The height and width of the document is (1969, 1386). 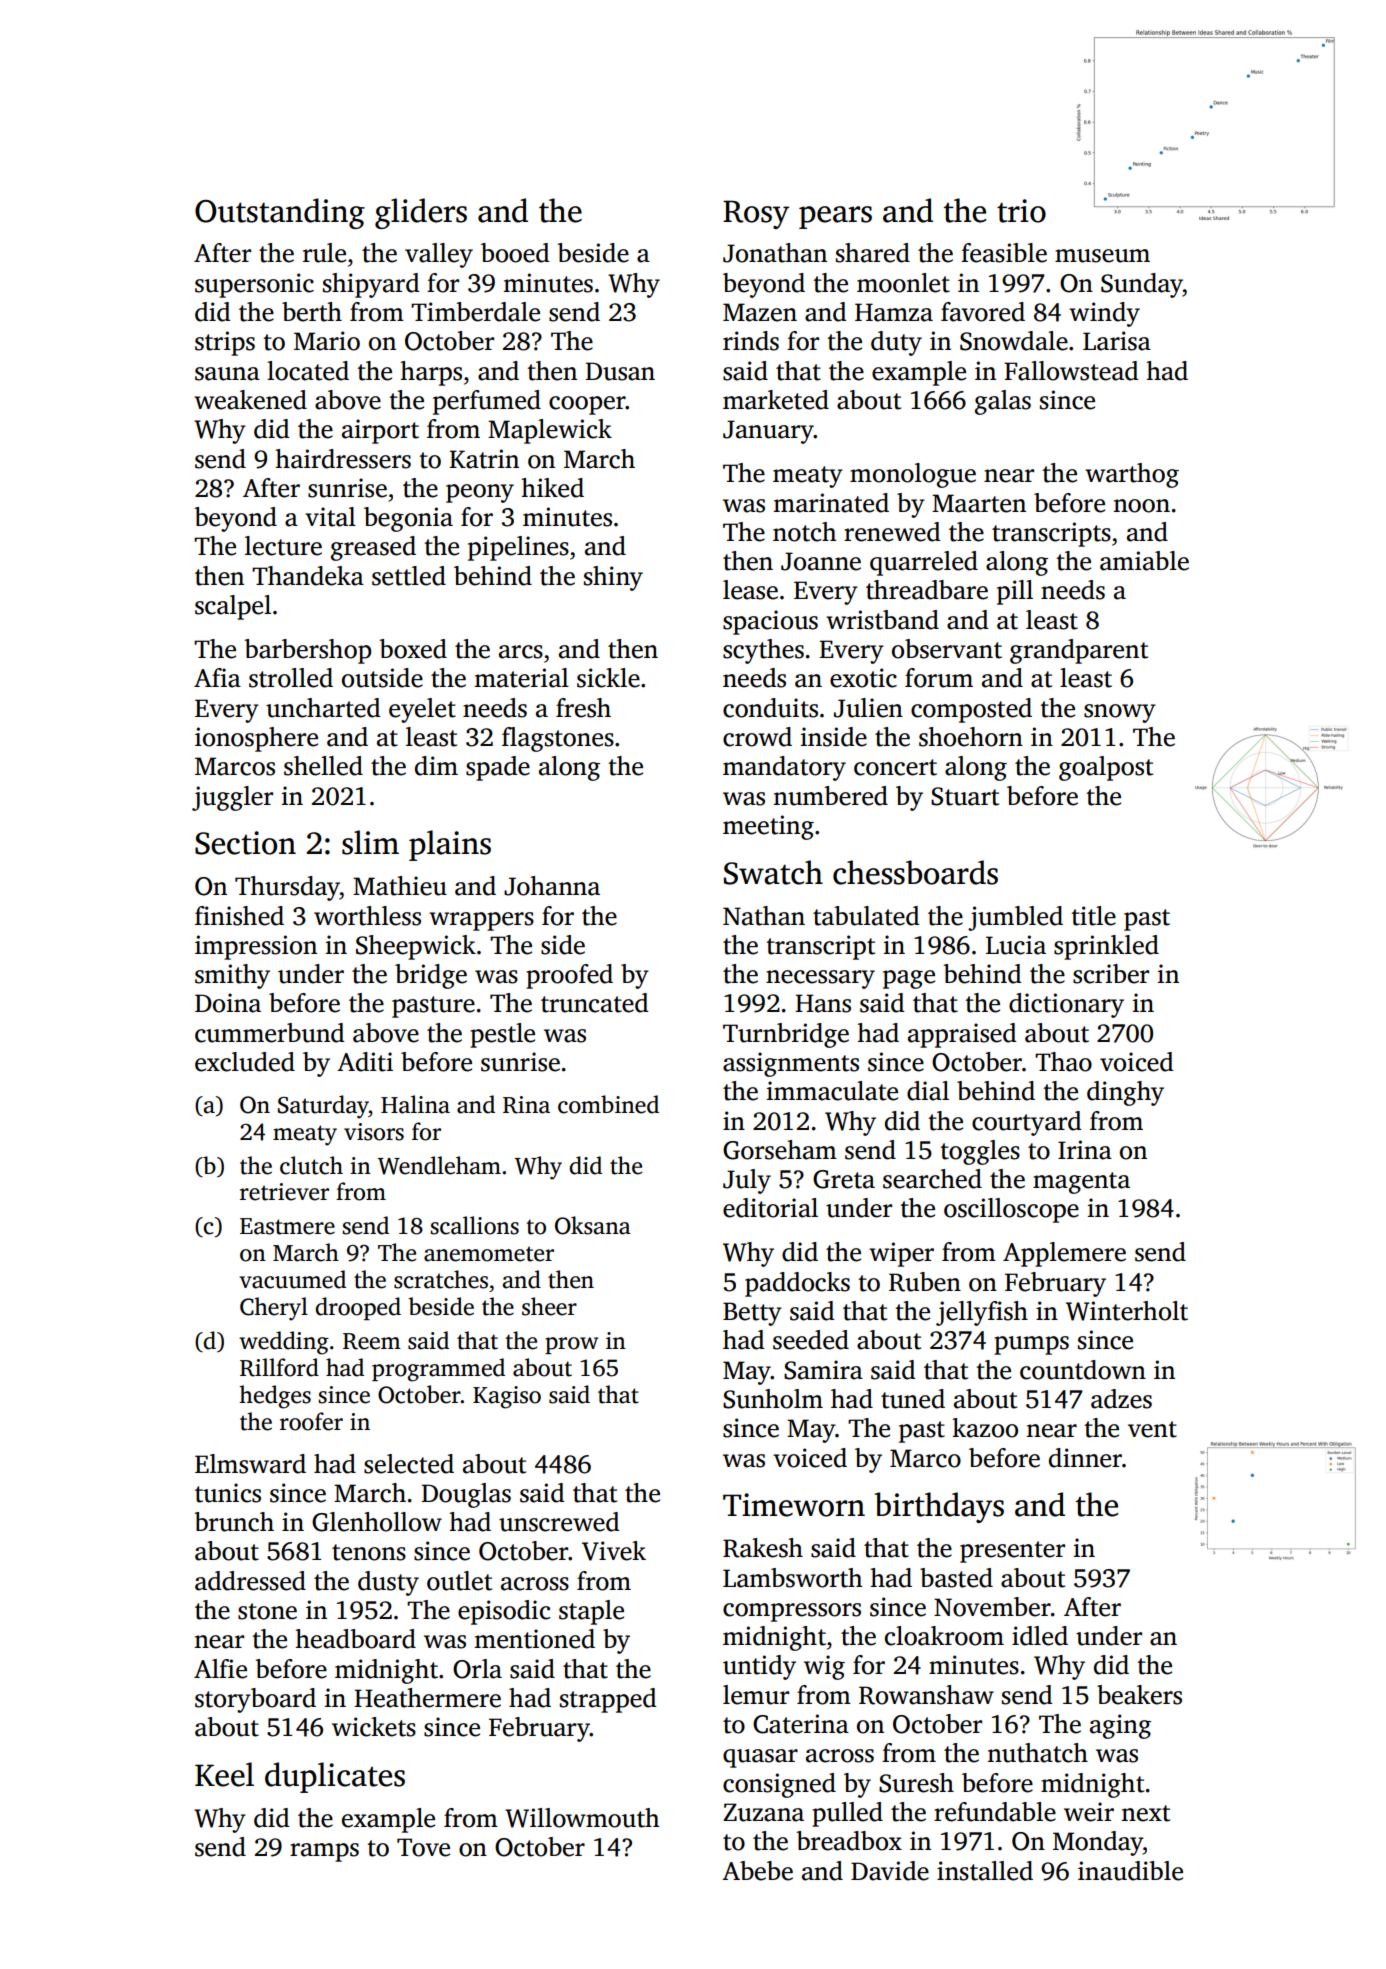 What do you see at coordinates (757, 1871) in the document?
I see `Abebe` at bounding box center [757, 1871].
